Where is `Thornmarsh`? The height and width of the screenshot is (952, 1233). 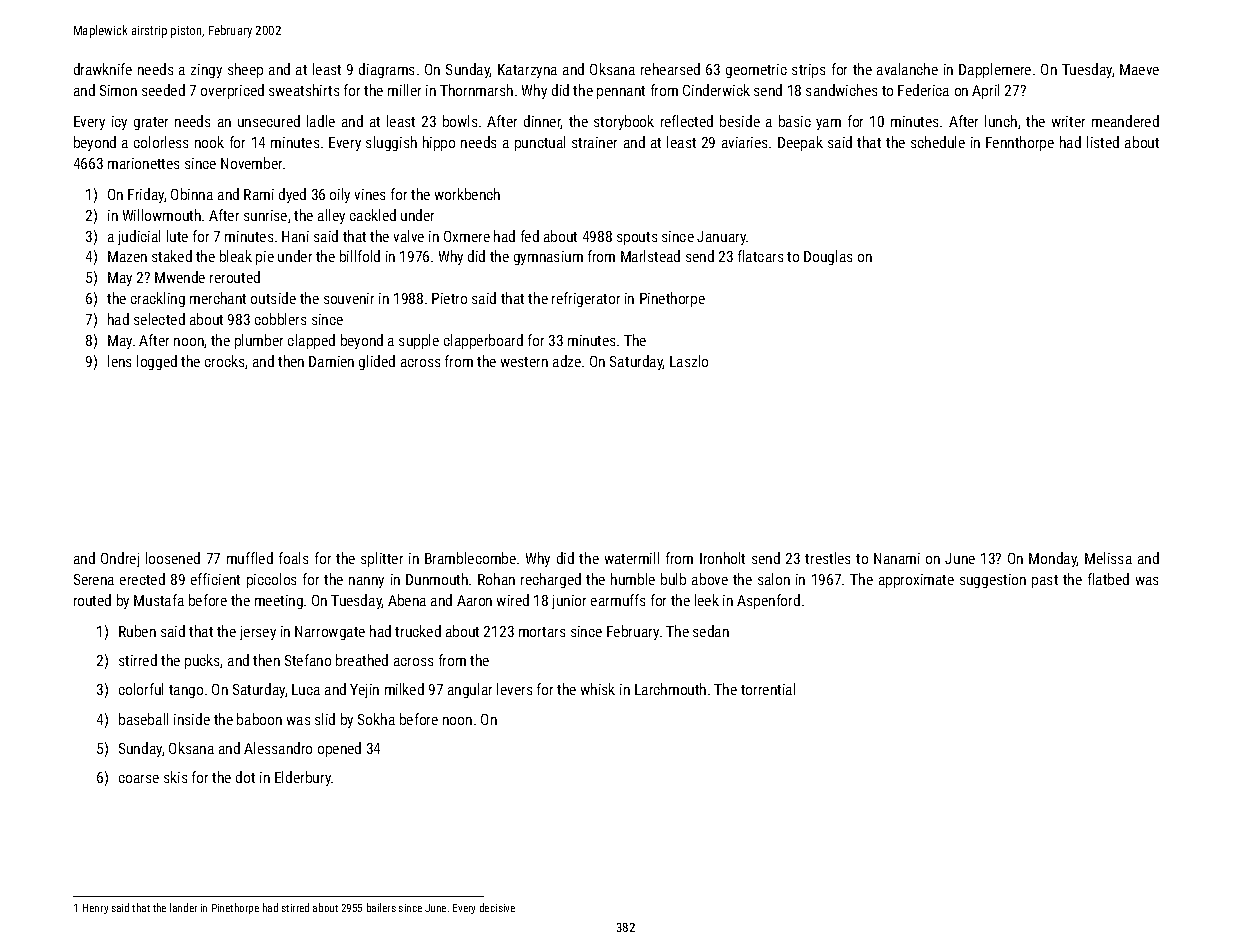 Thornmarsh is located at coordinates (476, 90).
